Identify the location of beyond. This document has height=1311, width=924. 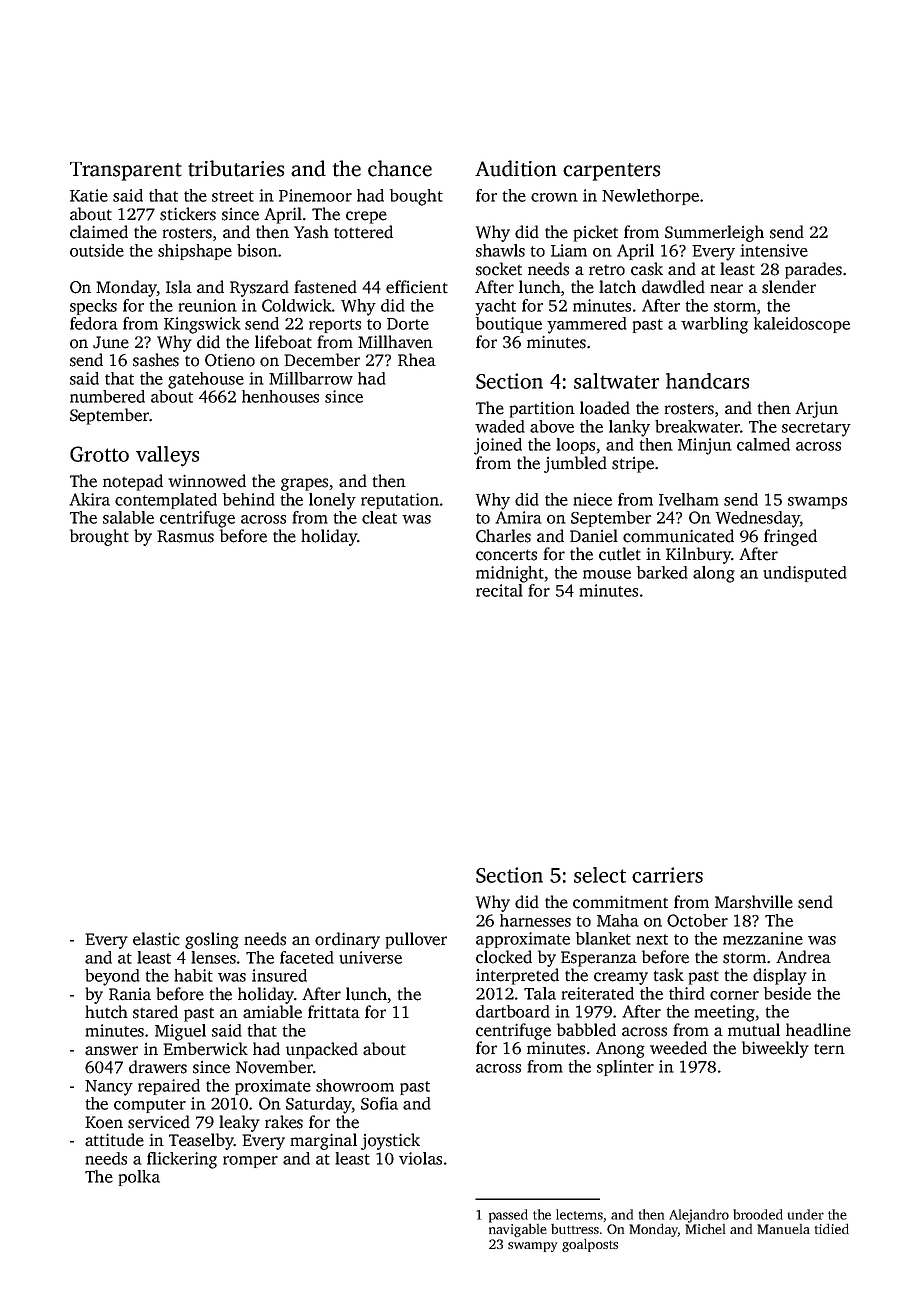
(112, 977).
